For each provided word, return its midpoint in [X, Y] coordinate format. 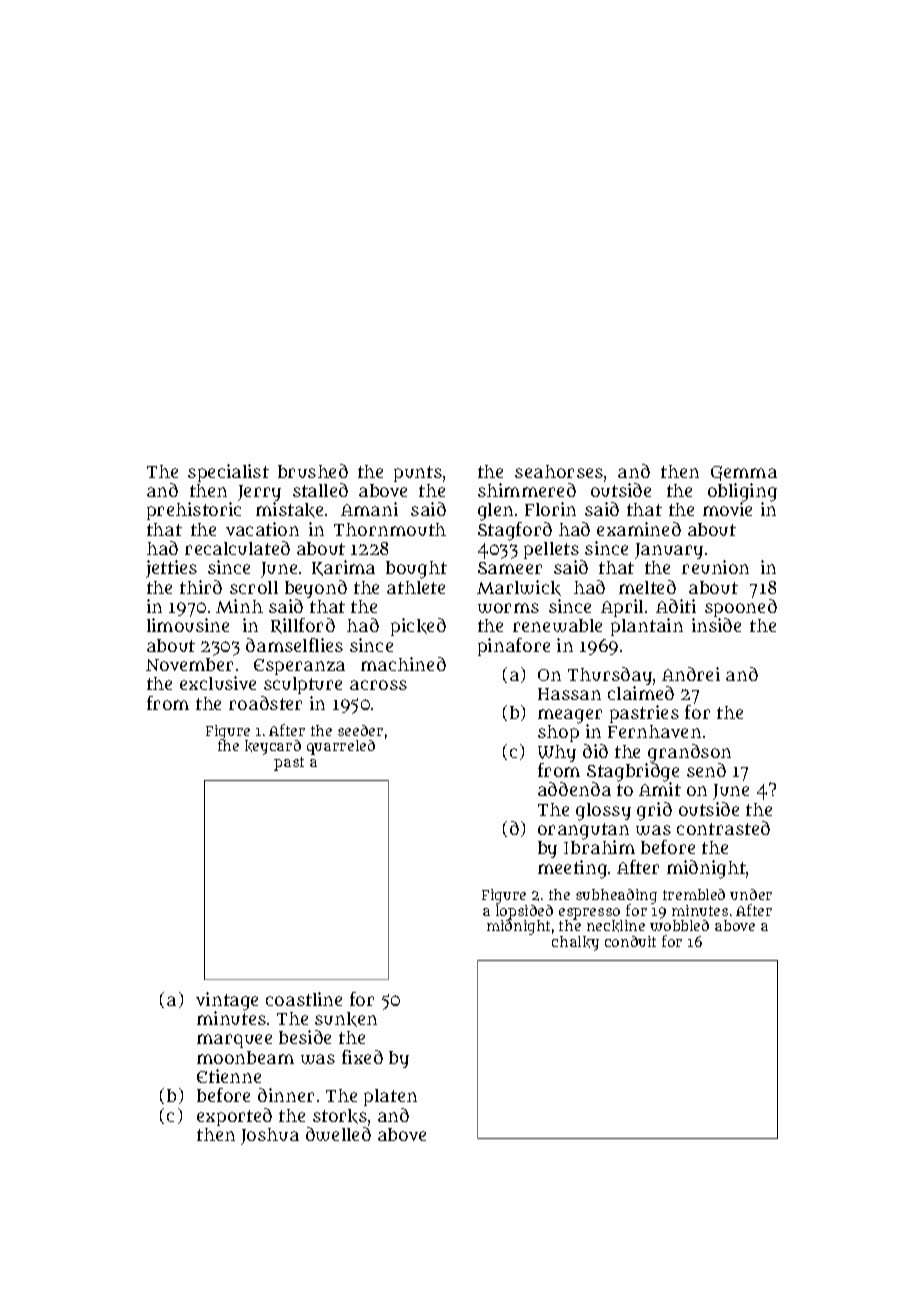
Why [557, 753]
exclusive [218, 683]
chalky [575, 943]
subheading [616, 896]
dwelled [338, 1134]
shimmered [527, 490]
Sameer [510, 568]
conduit [630, 941]
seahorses [559, 471]
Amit [660, 789]
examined [639, 529]
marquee [234, 1041]
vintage [227, 1001]
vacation [262, 529]
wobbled [679, 925]
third [201, 587]
